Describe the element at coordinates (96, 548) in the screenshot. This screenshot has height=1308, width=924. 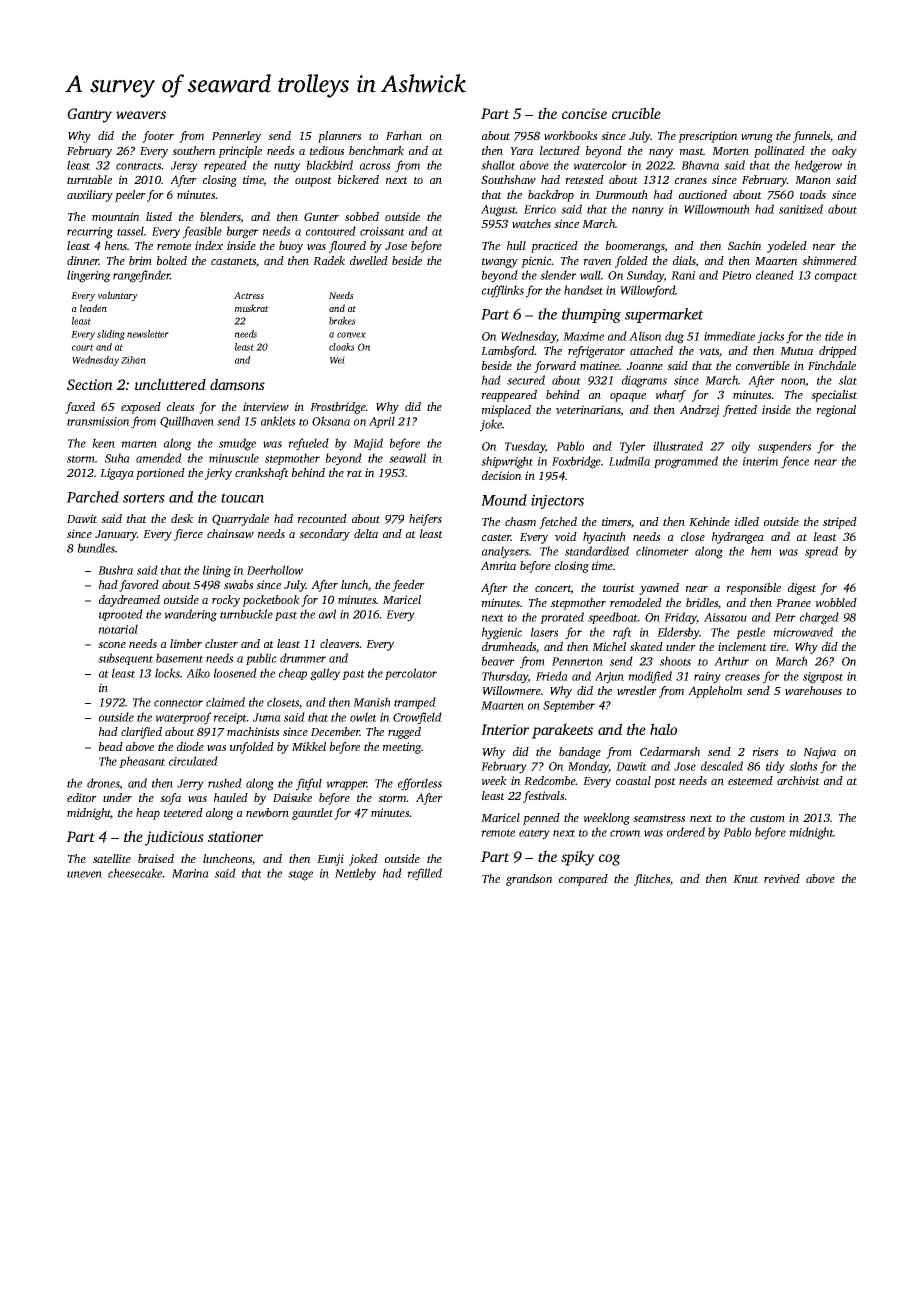
I see `bundles` at that location.
